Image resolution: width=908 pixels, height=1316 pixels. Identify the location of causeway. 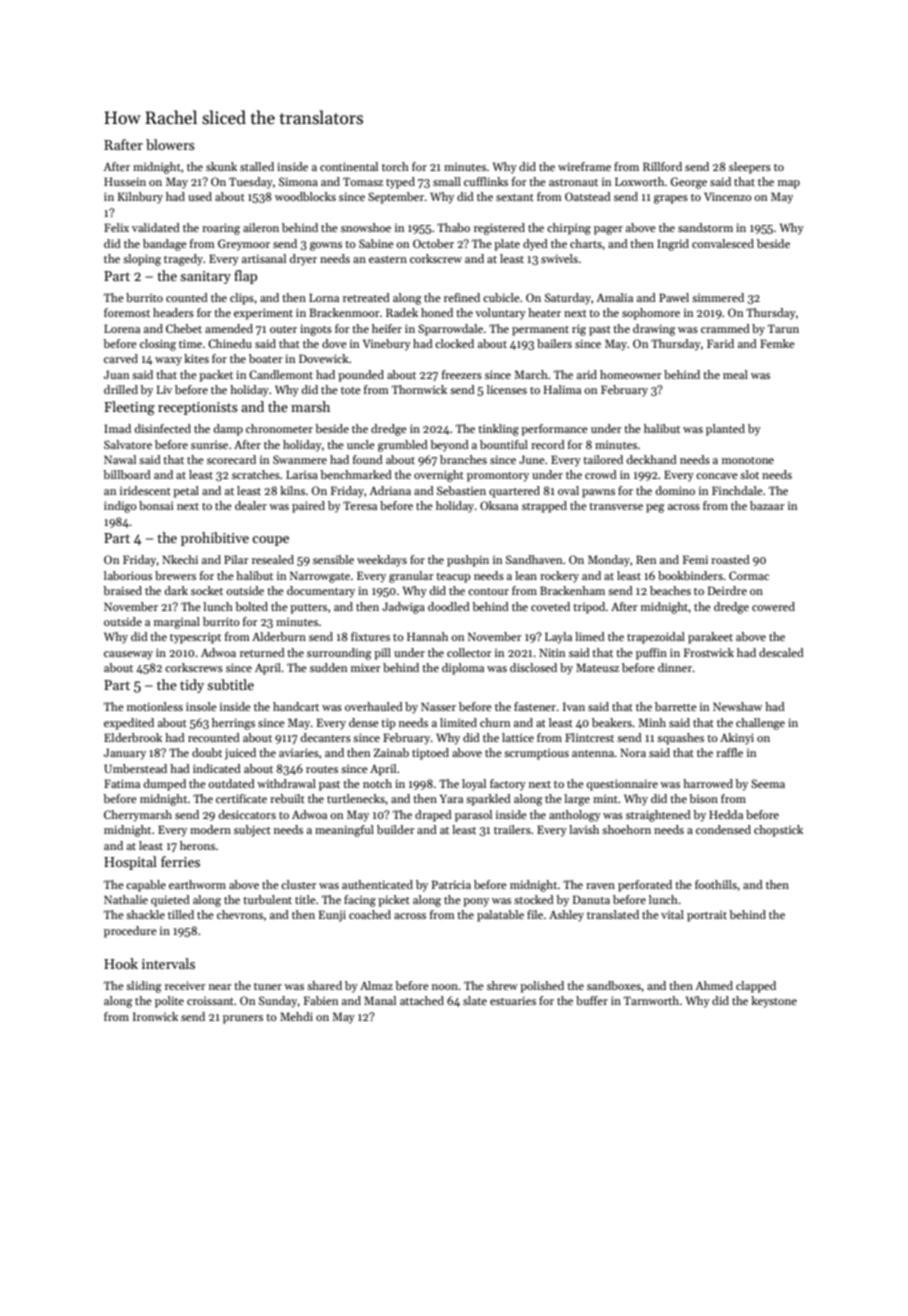
(128, 655).
